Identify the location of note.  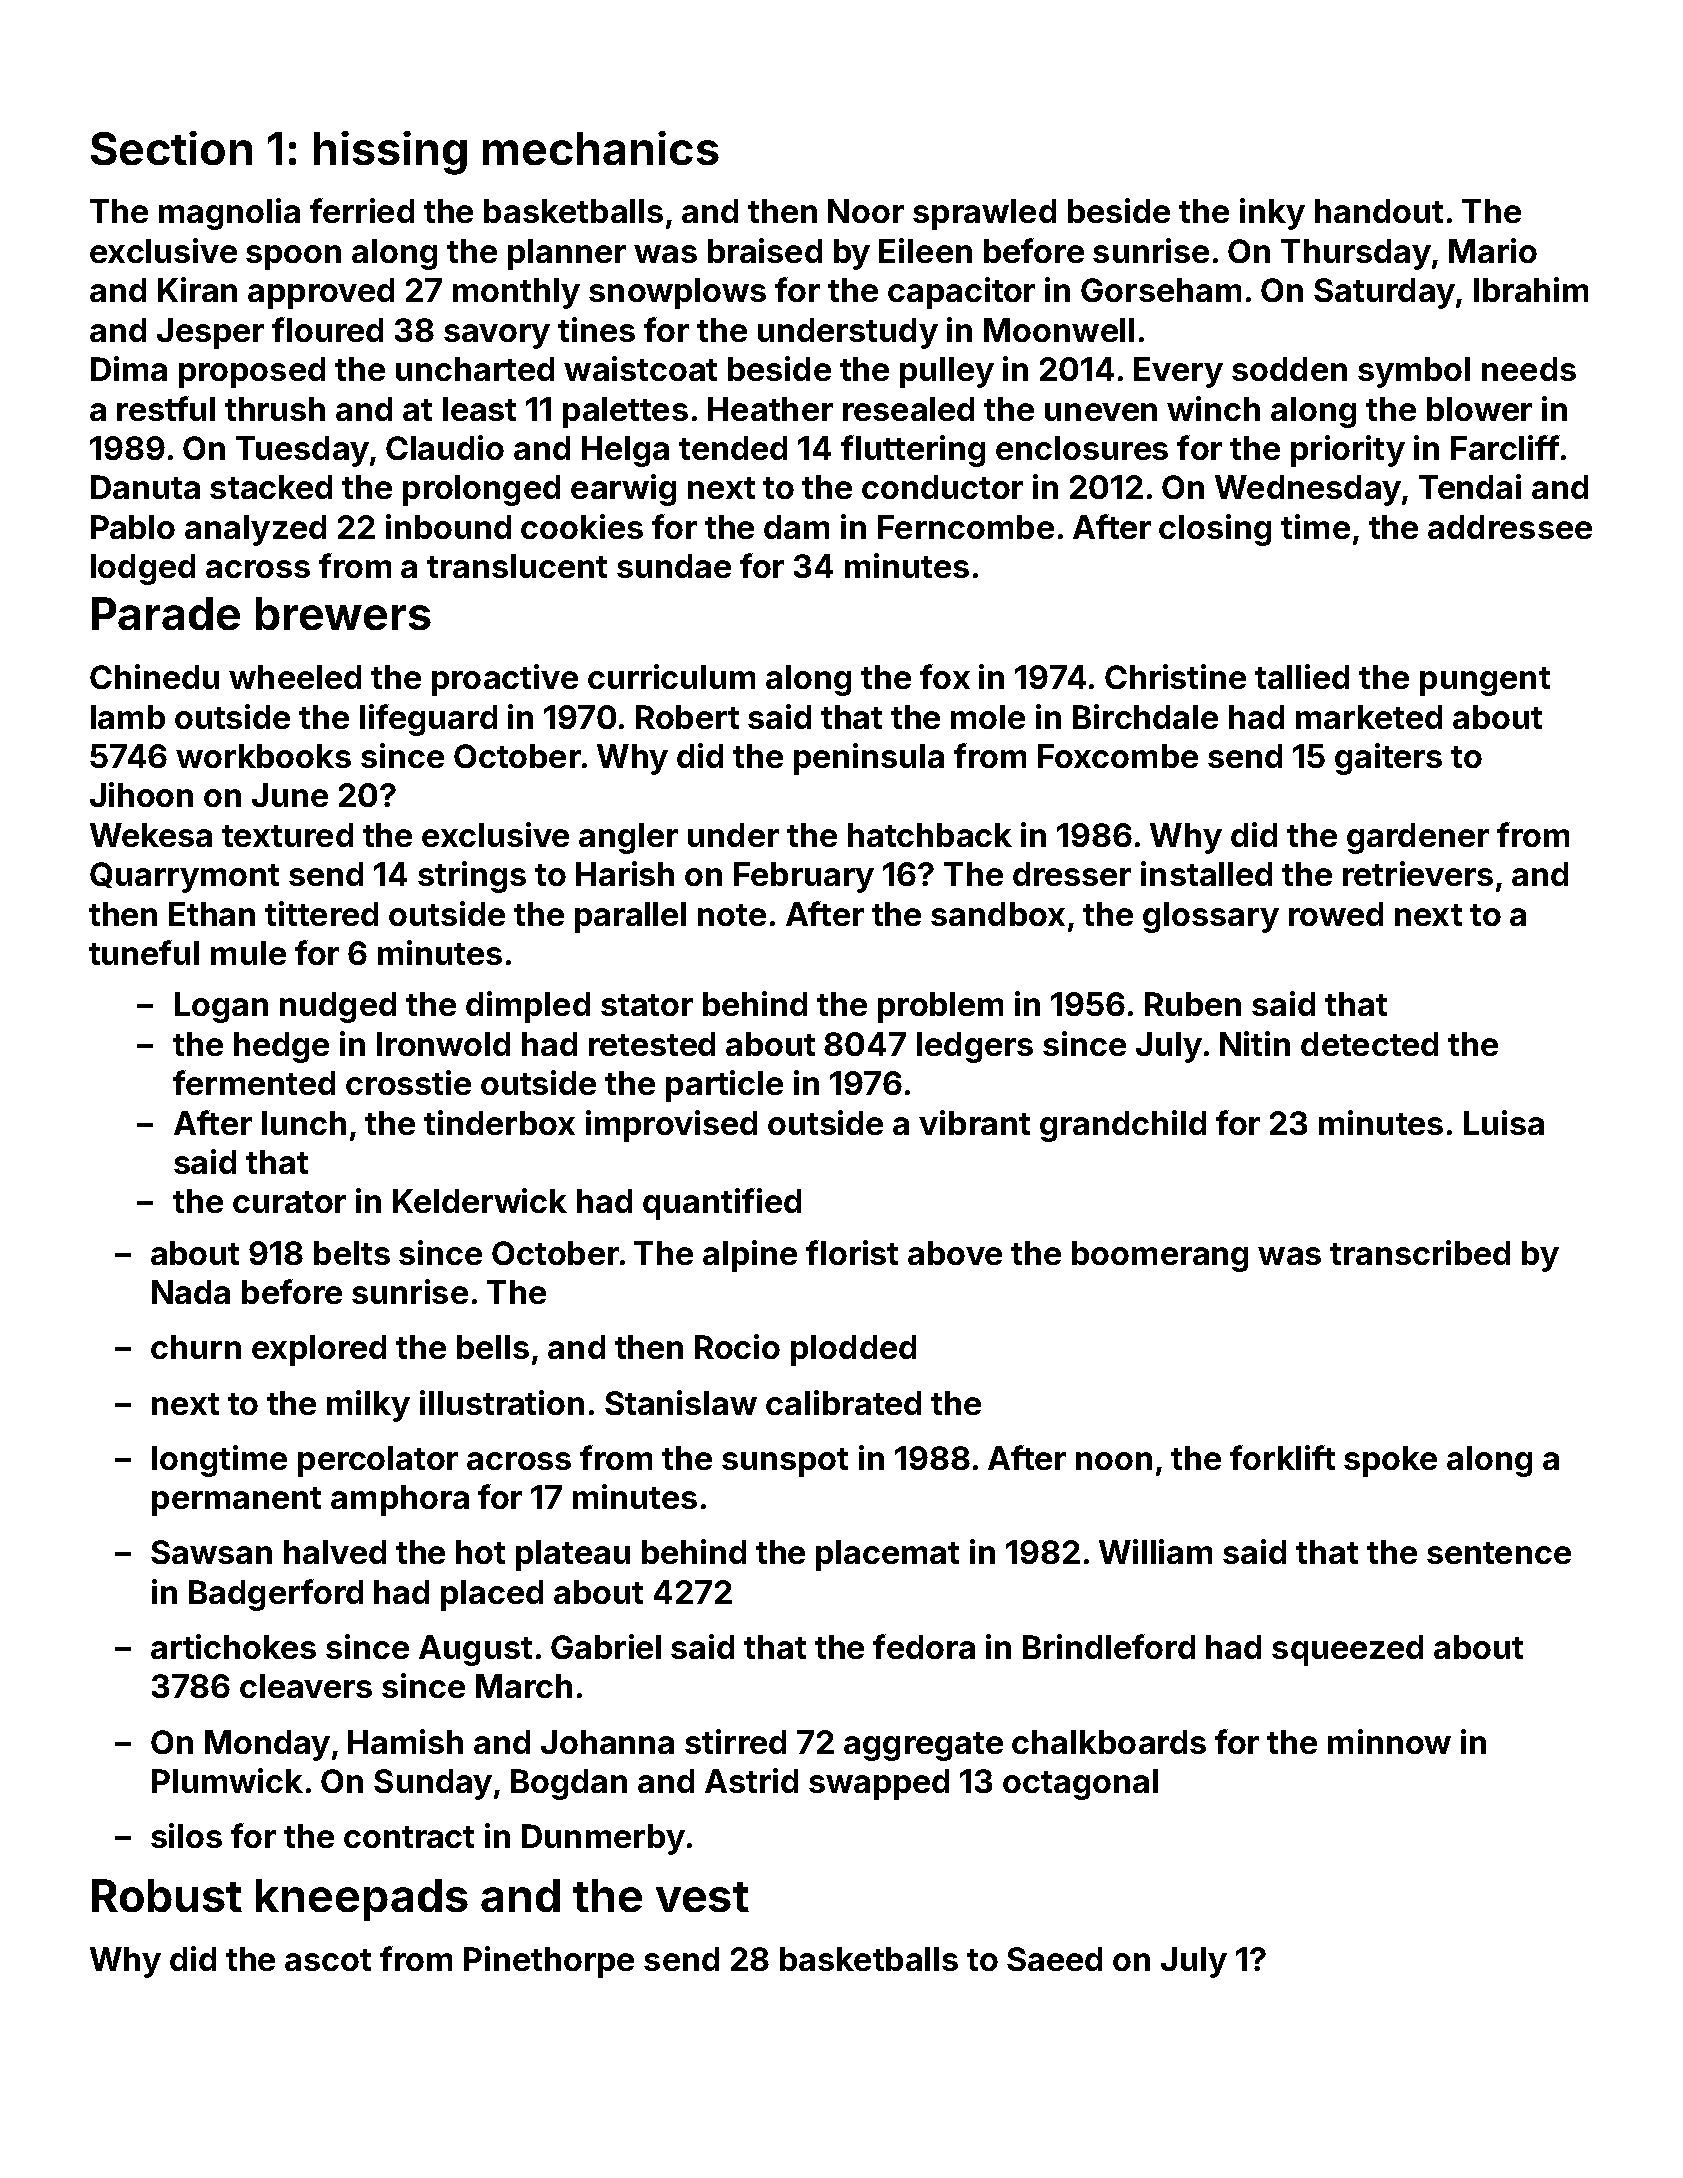
(732, 915).
